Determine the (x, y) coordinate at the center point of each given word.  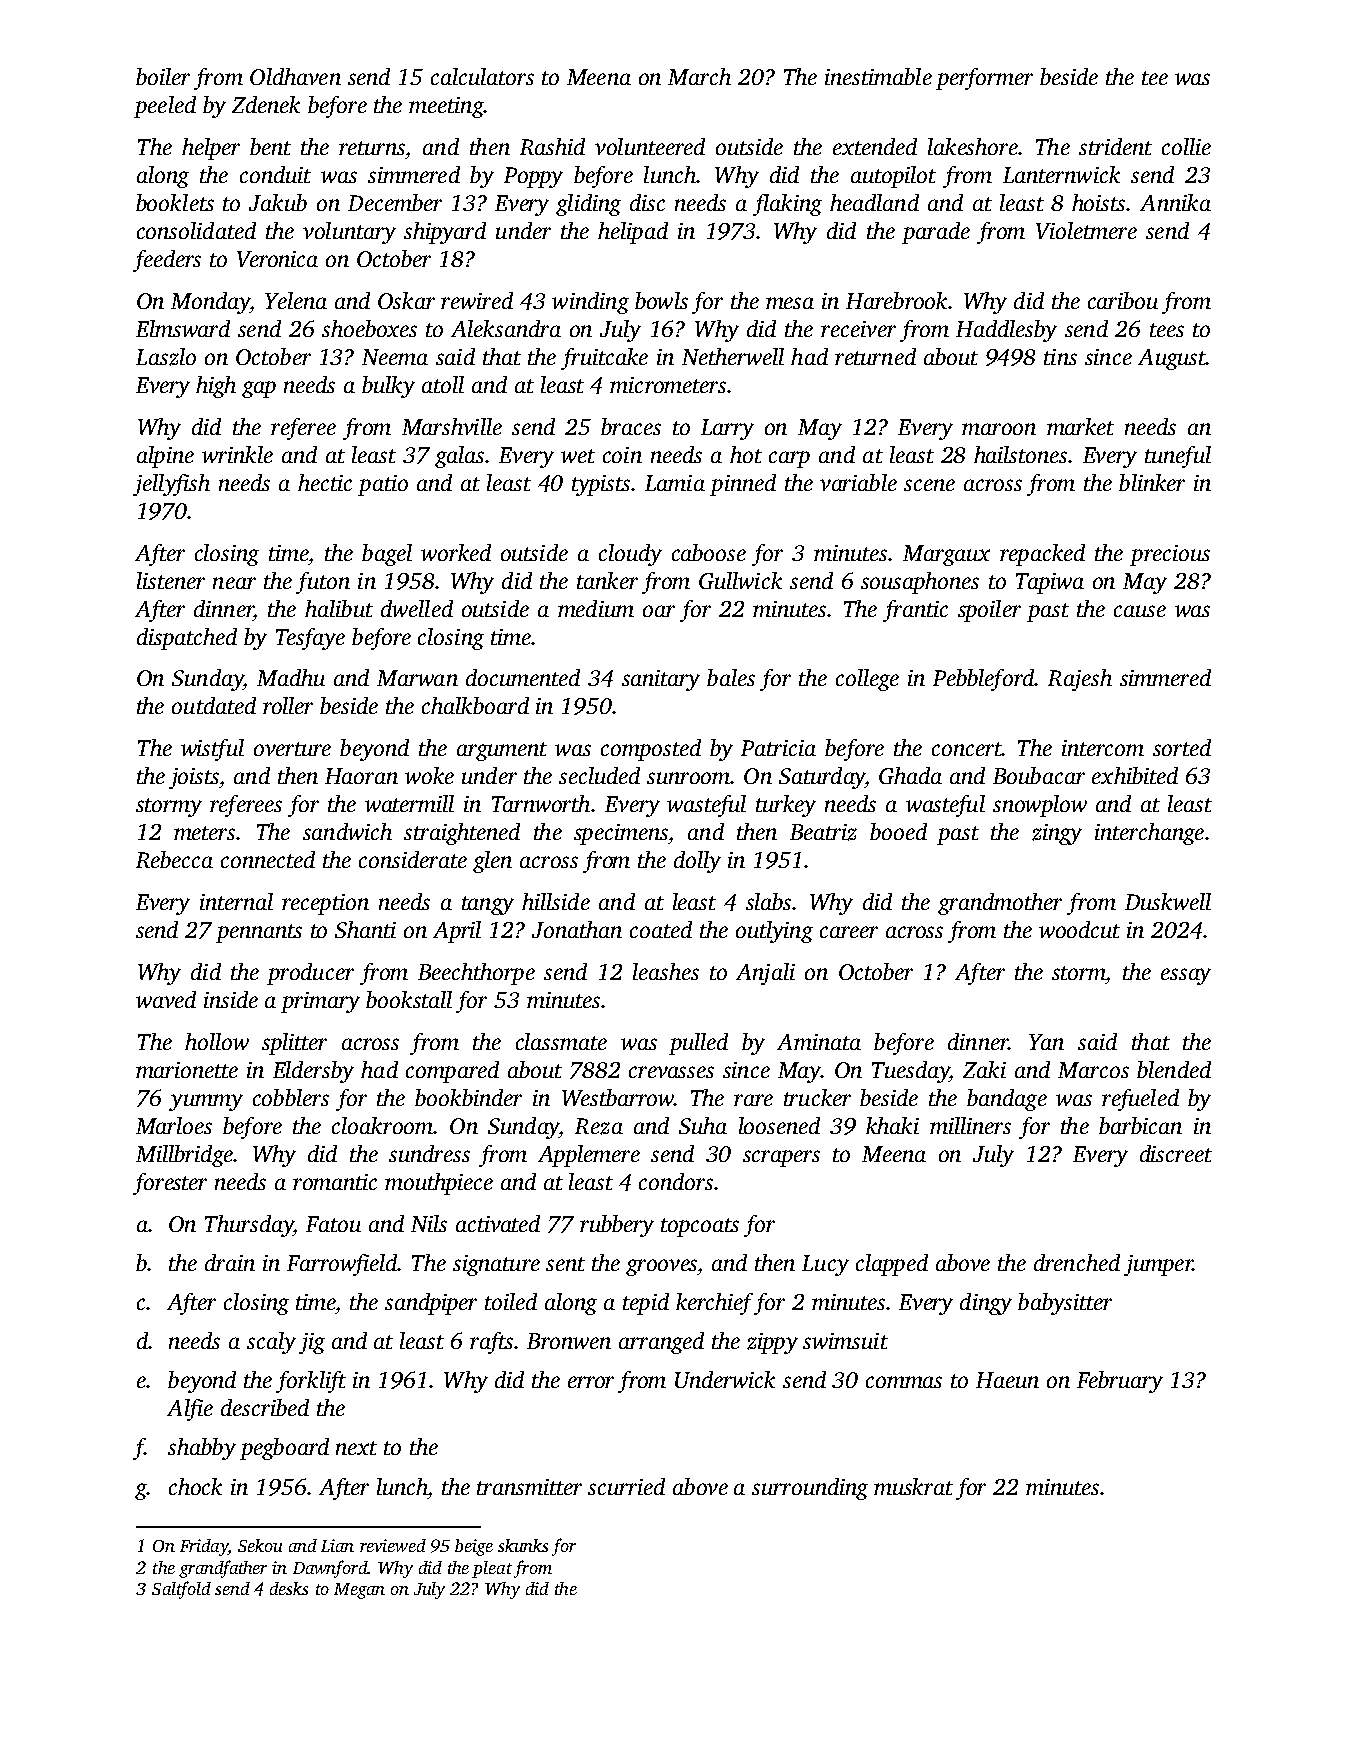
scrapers (781, 1158)
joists (194, 778)
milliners (970, 1125)
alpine (165, 457)
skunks (523, 1545)
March (699, 76)
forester (170, 1184)
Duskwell (1168, 901)
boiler (163, 76)
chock (195, 1486)
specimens (621, 834)
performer (984, 79)
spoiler (989, 611)
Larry (727, 429)
